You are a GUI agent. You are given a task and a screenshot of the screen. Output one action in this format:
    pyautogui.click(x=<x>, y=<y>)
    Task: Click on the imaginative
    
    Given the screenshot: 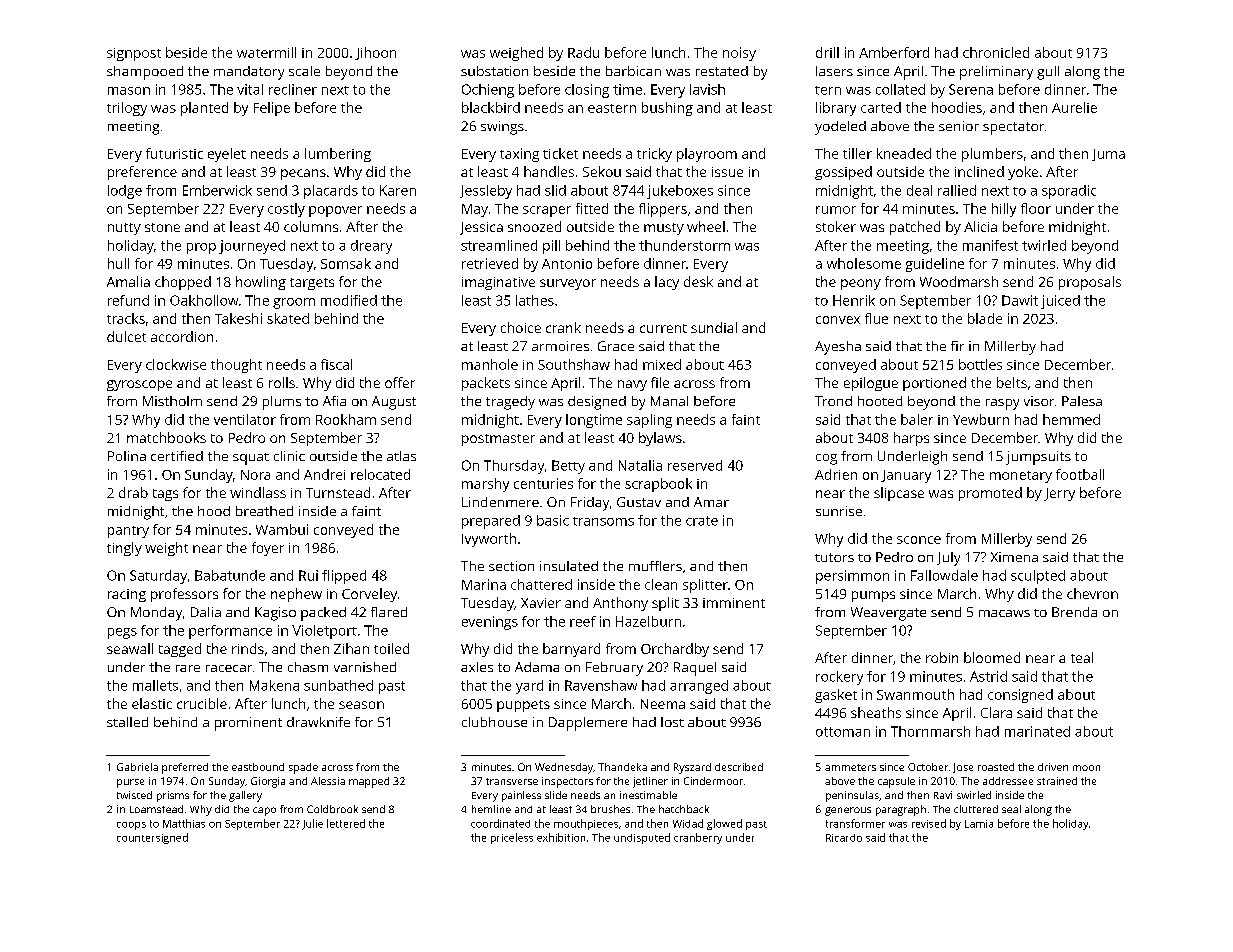 What is the action you would take?
    pyautogui.click(x=498, y=283)
